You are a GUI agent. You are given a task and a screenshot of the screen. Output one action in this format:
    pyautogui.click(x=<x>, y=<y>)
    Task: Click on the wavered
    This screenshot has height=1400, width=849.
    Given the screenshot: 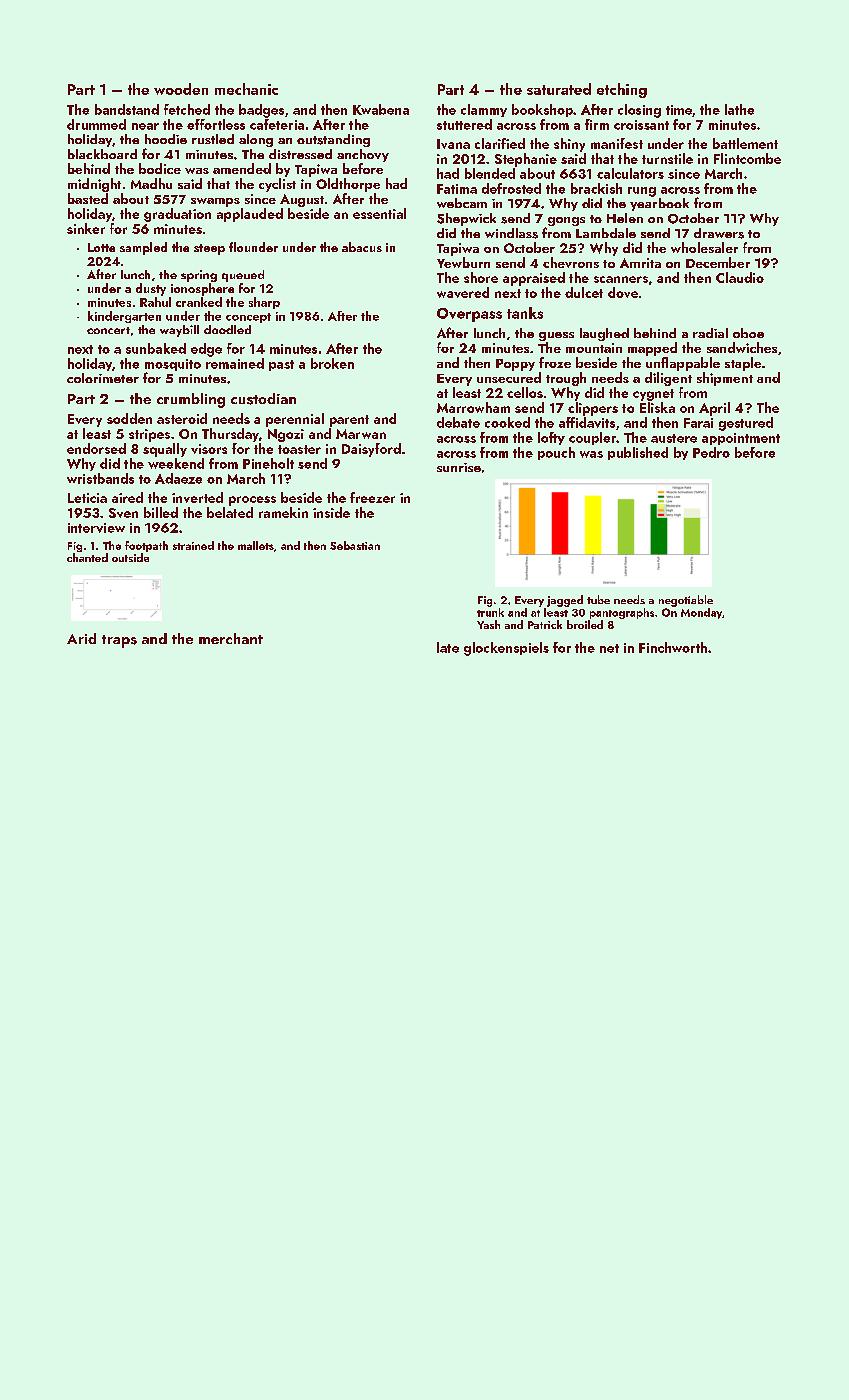 What is the action you would take?
    pyautogui.click(x=463, y=292)
